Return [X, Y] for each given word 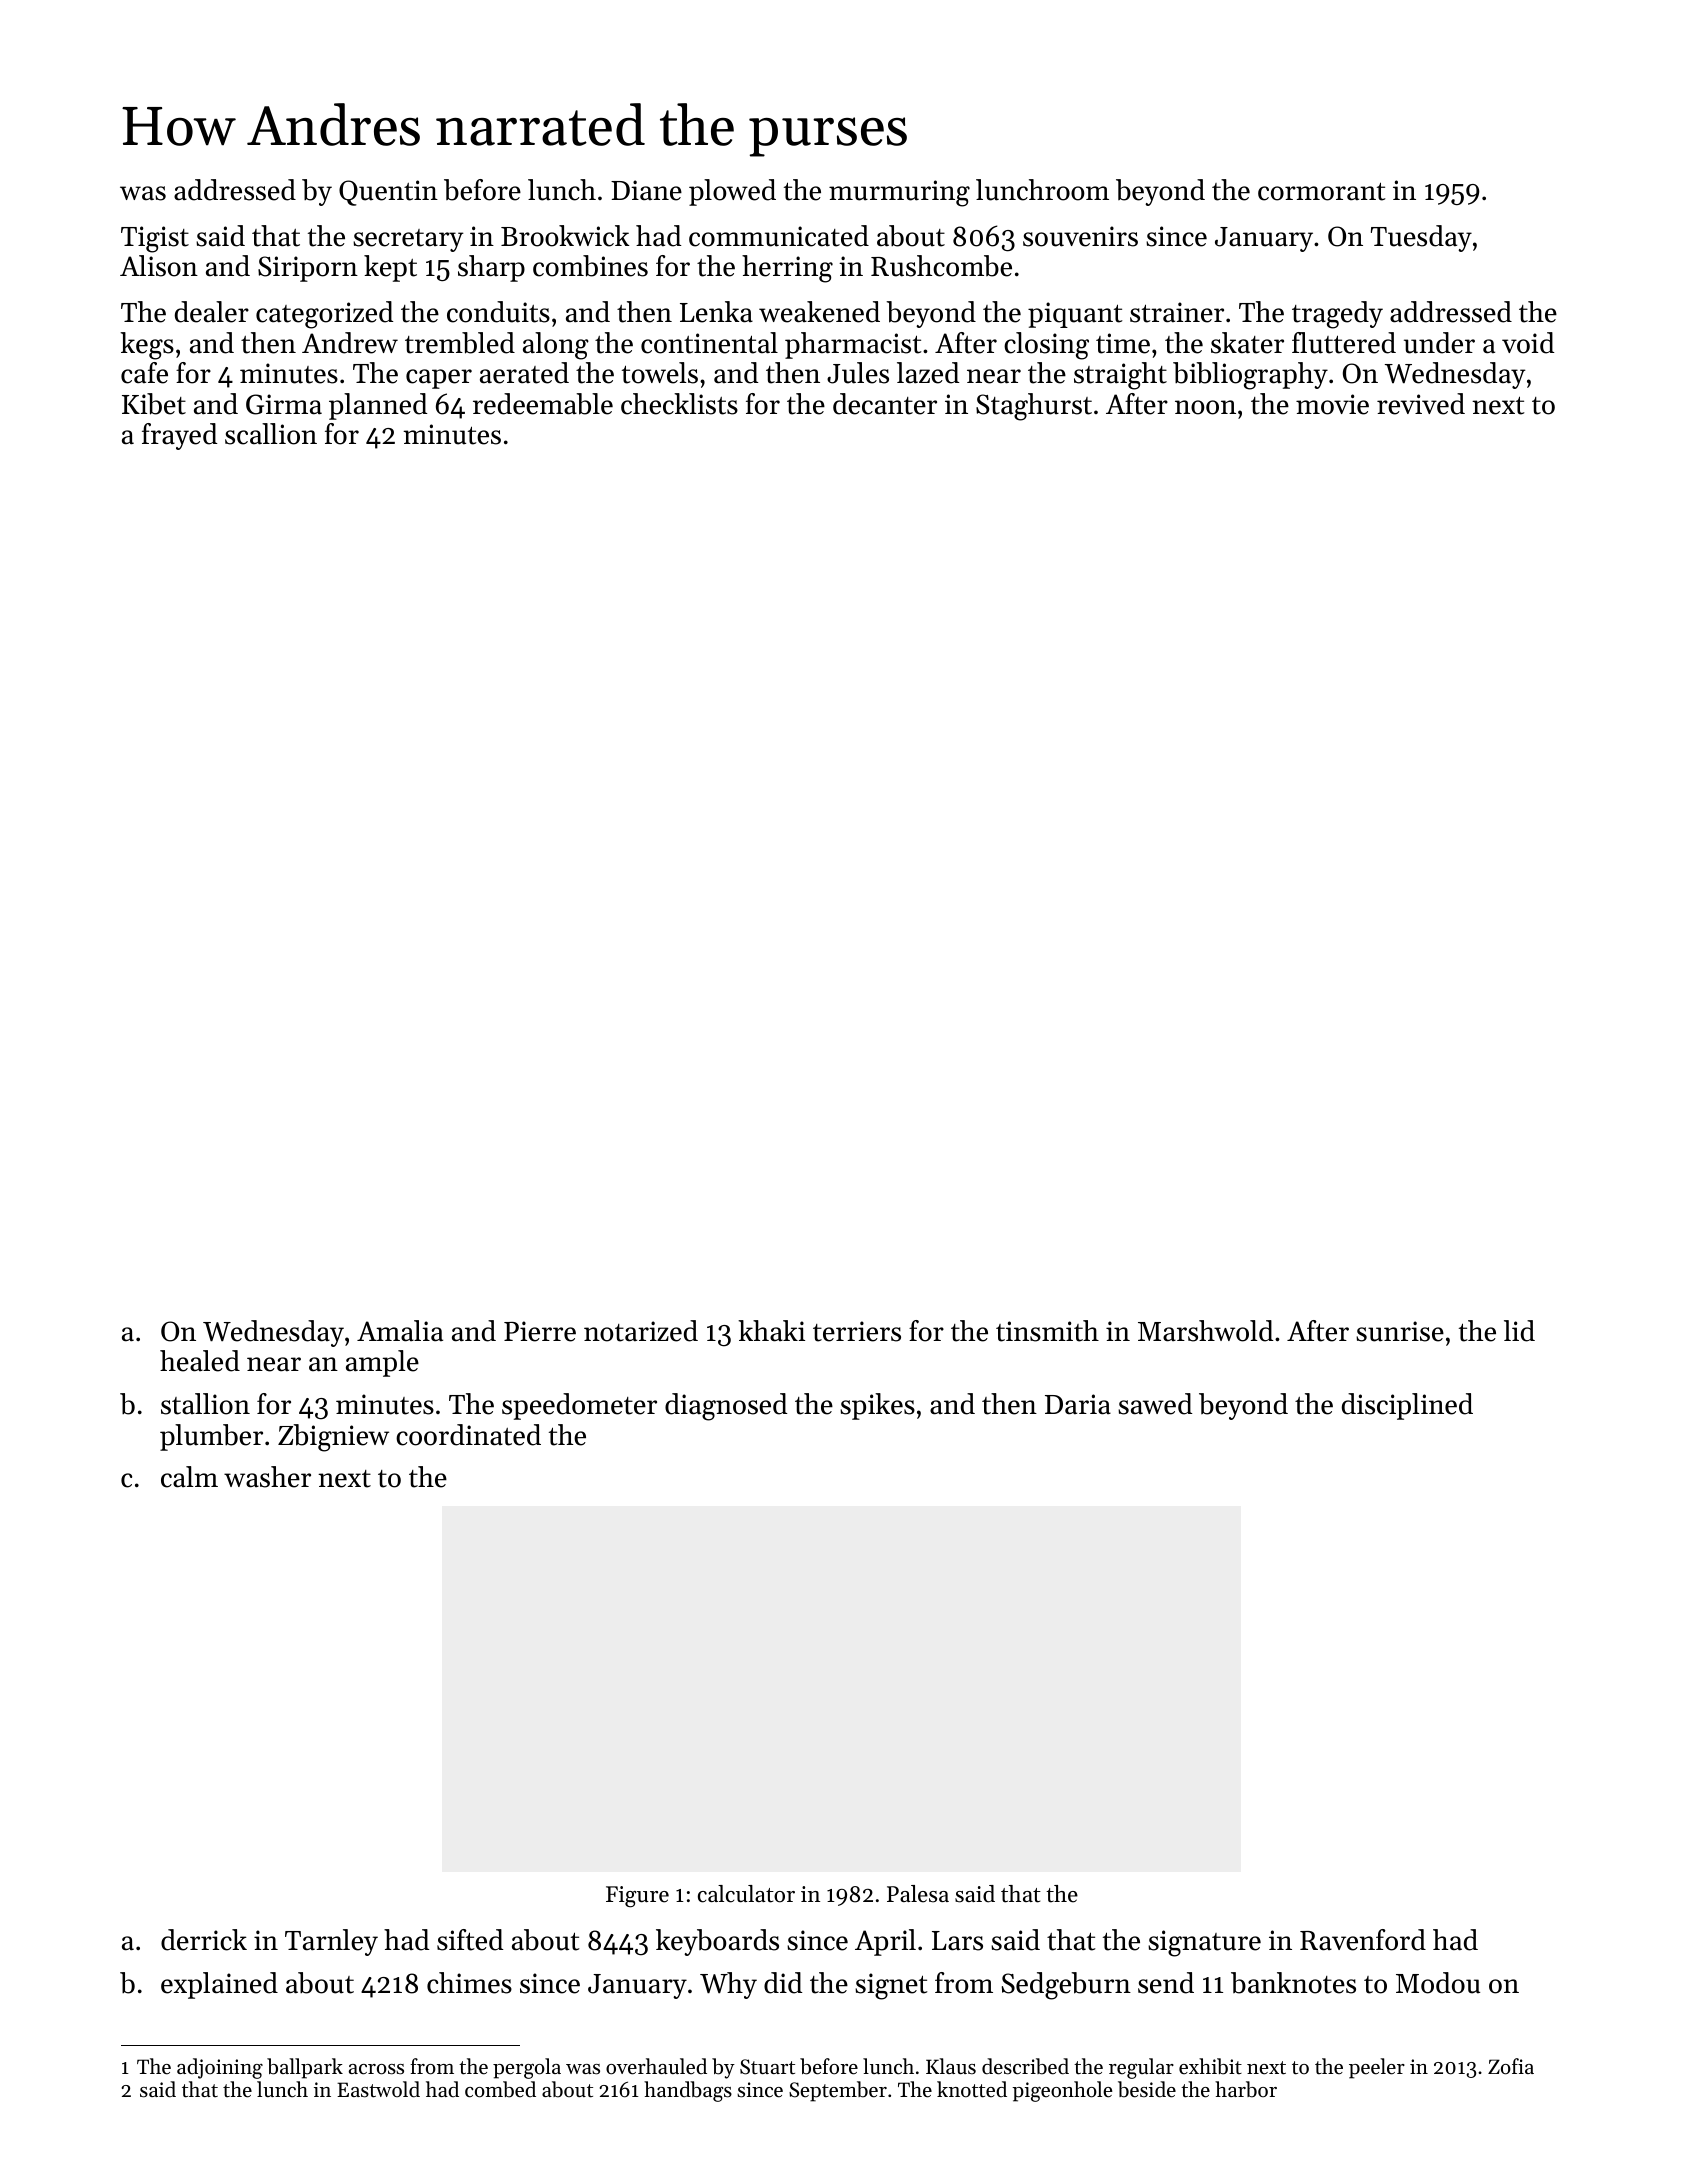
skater [1247, 343]
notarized [641, 1331]
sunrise [1400, 1331]
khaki [771, 1331]
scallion [271, 434]
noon [1205, 407]
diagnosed [726, 1407]
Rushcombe [941, 266]
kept [390, 268]
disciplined [1407, 1406]
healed [200, 1361]
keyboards [717, 1942]
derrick [204, 1940]
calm [189, 1477]
